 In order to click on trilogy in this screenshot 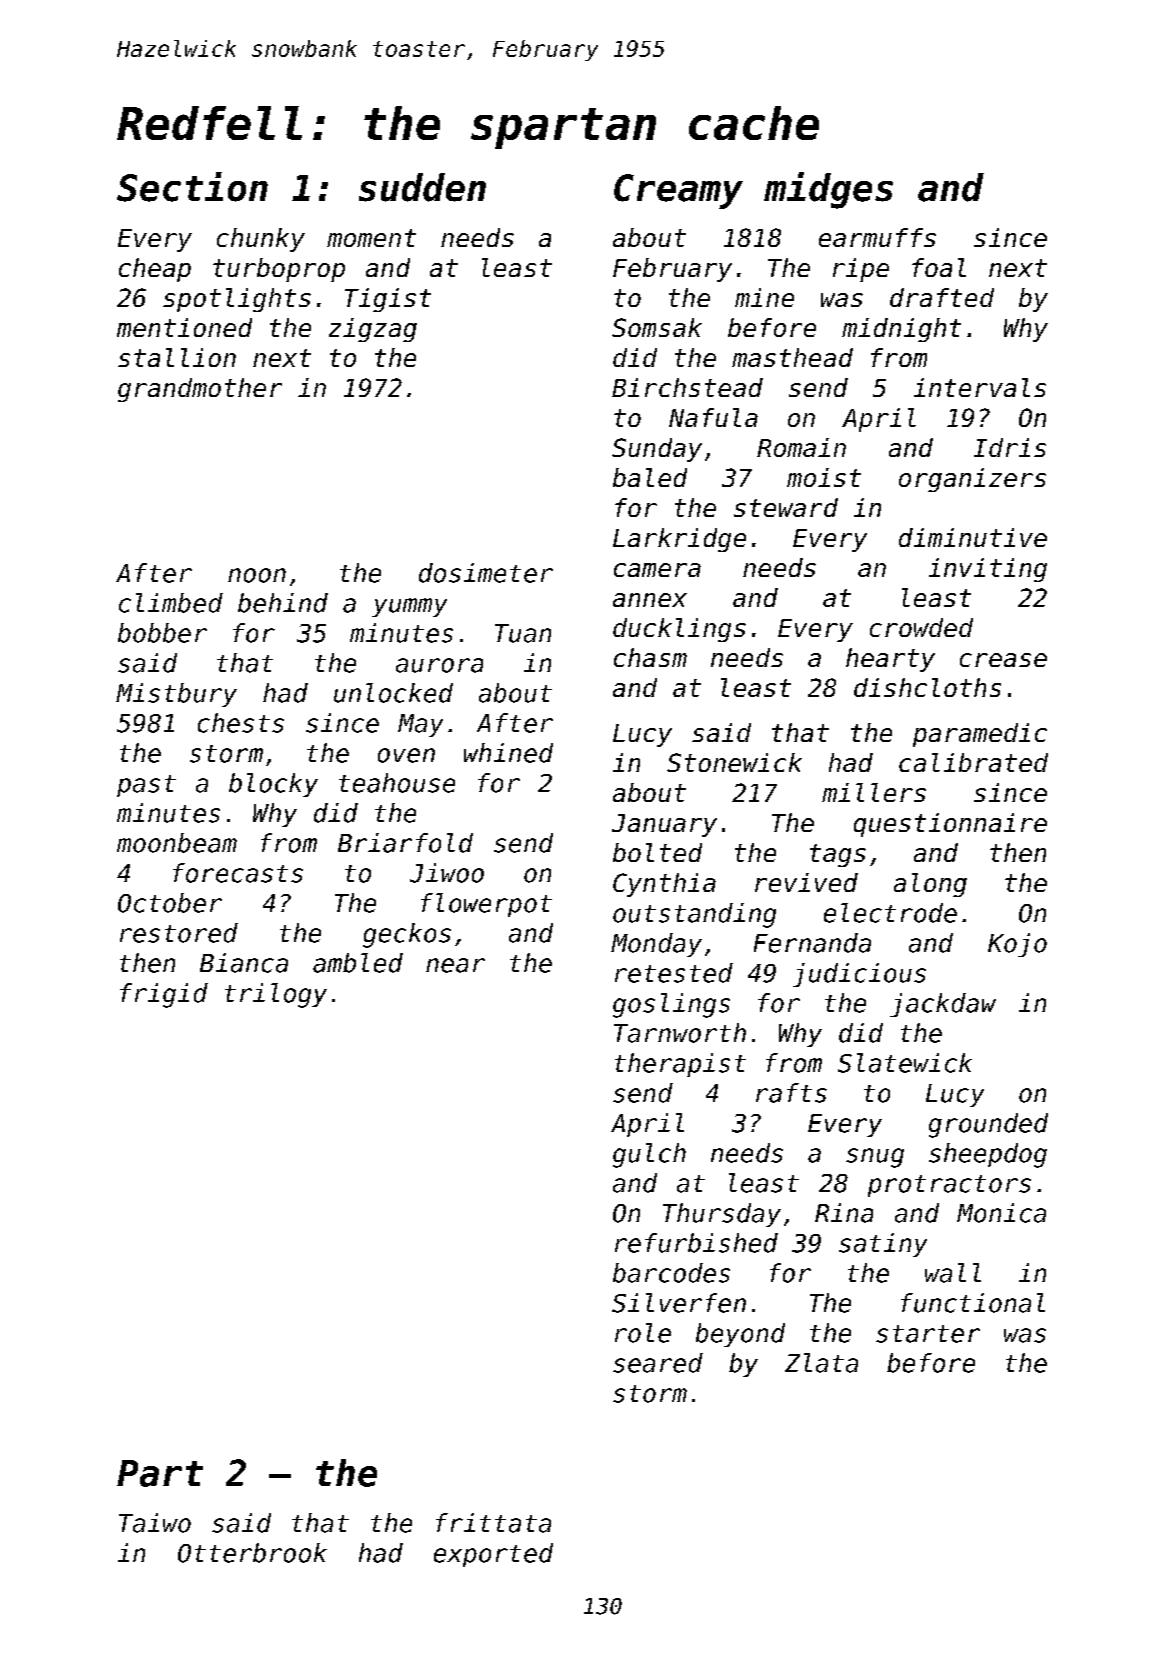, I will do `click(276, 995)`.
